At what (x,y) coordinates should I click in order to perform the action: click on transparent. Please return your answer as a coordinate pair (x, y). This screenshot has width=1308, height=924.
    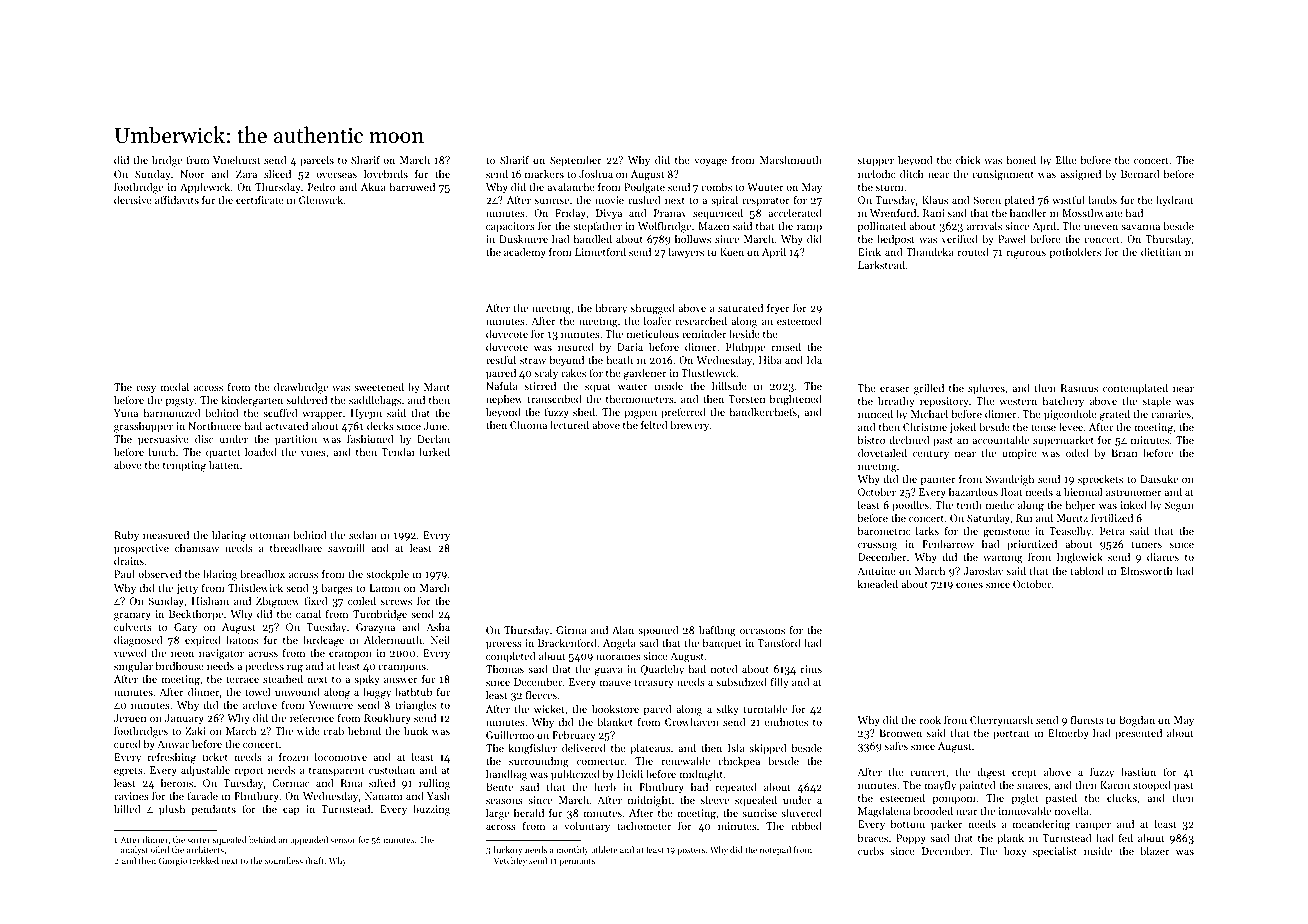
    Looking at the image, I should click on (337, 772).
